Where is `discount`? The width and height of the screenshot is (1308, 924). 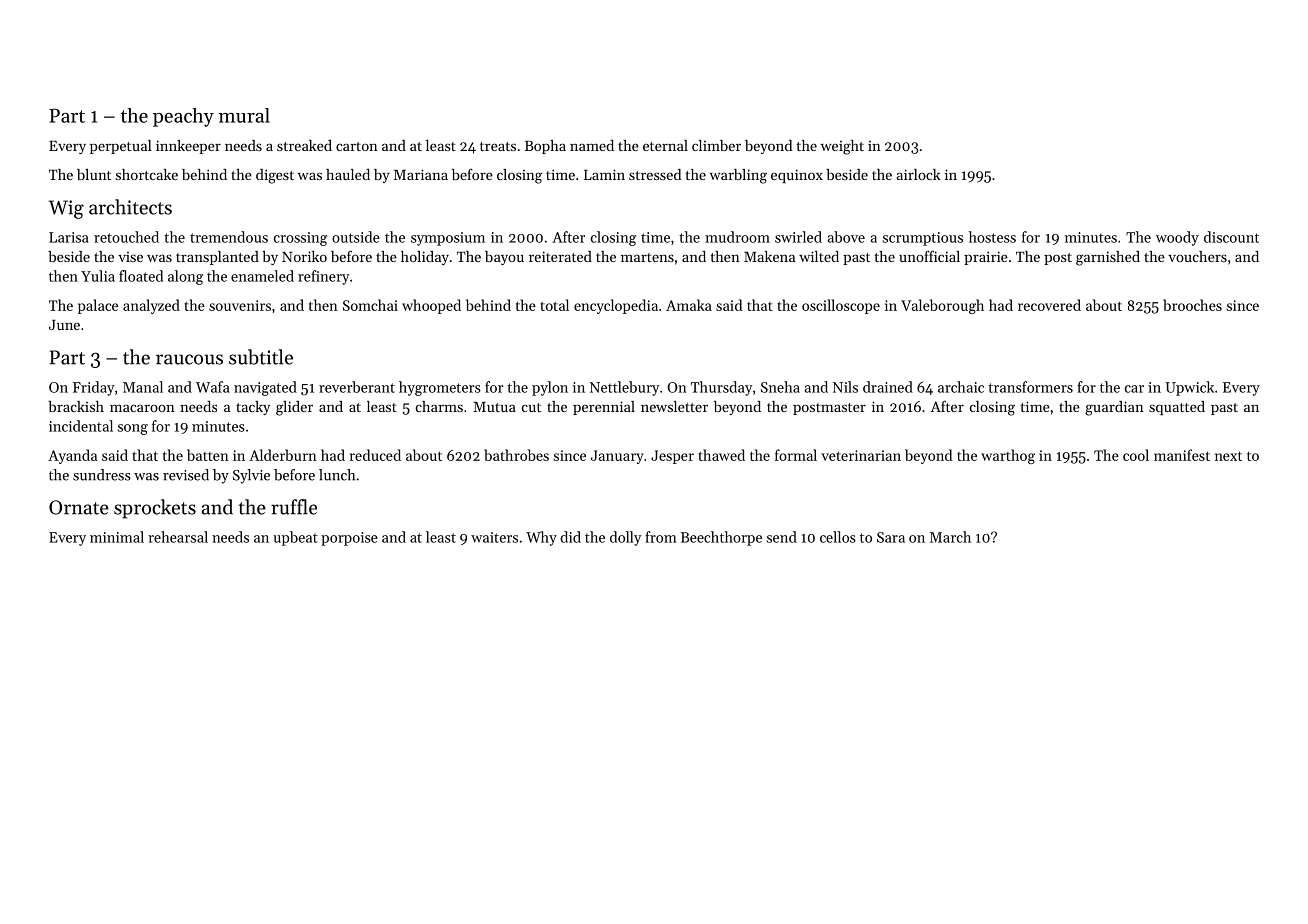 discount is located at coordinates (1231, 237).
